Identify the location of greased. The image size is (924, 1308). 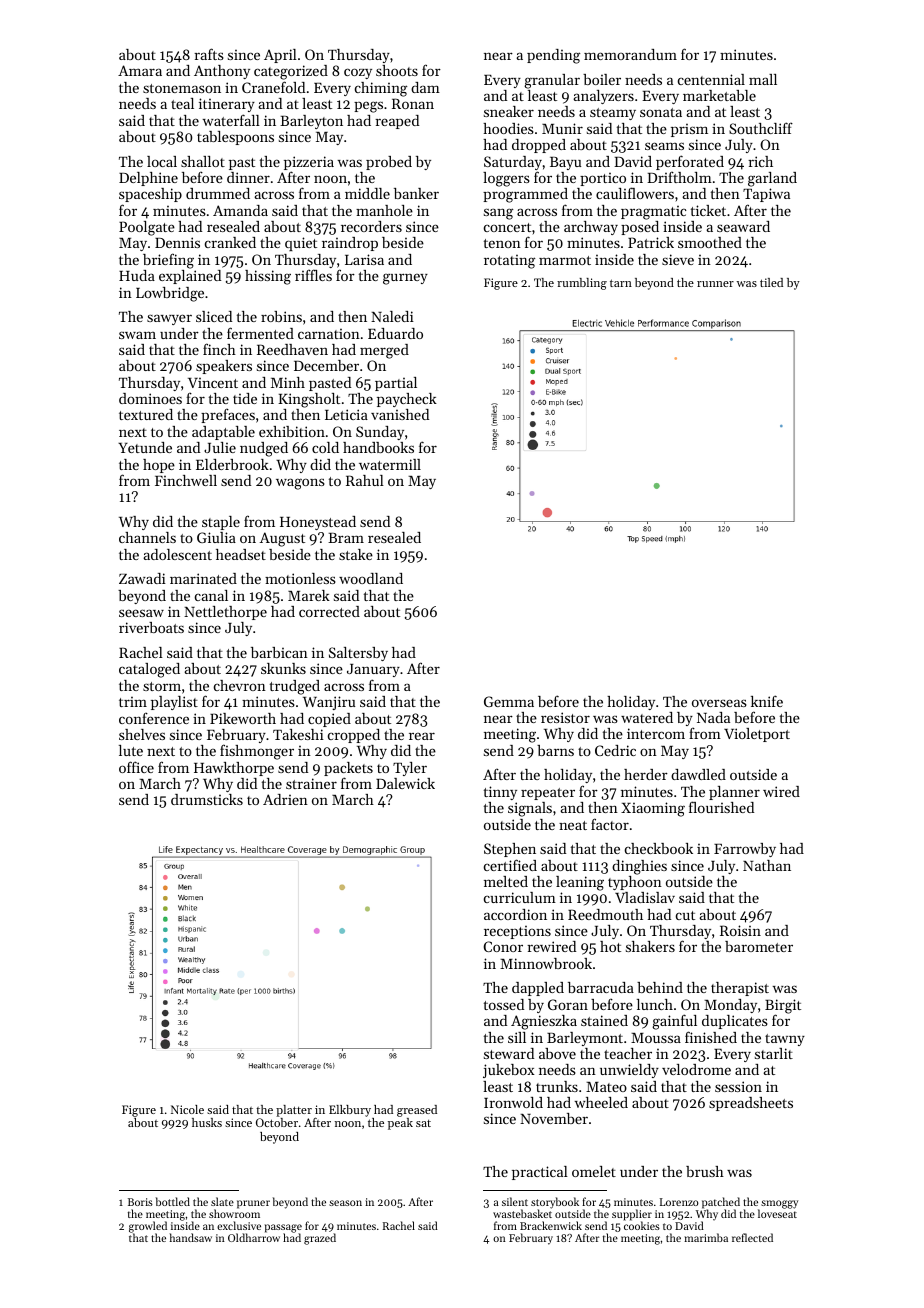
(417, 1111).
